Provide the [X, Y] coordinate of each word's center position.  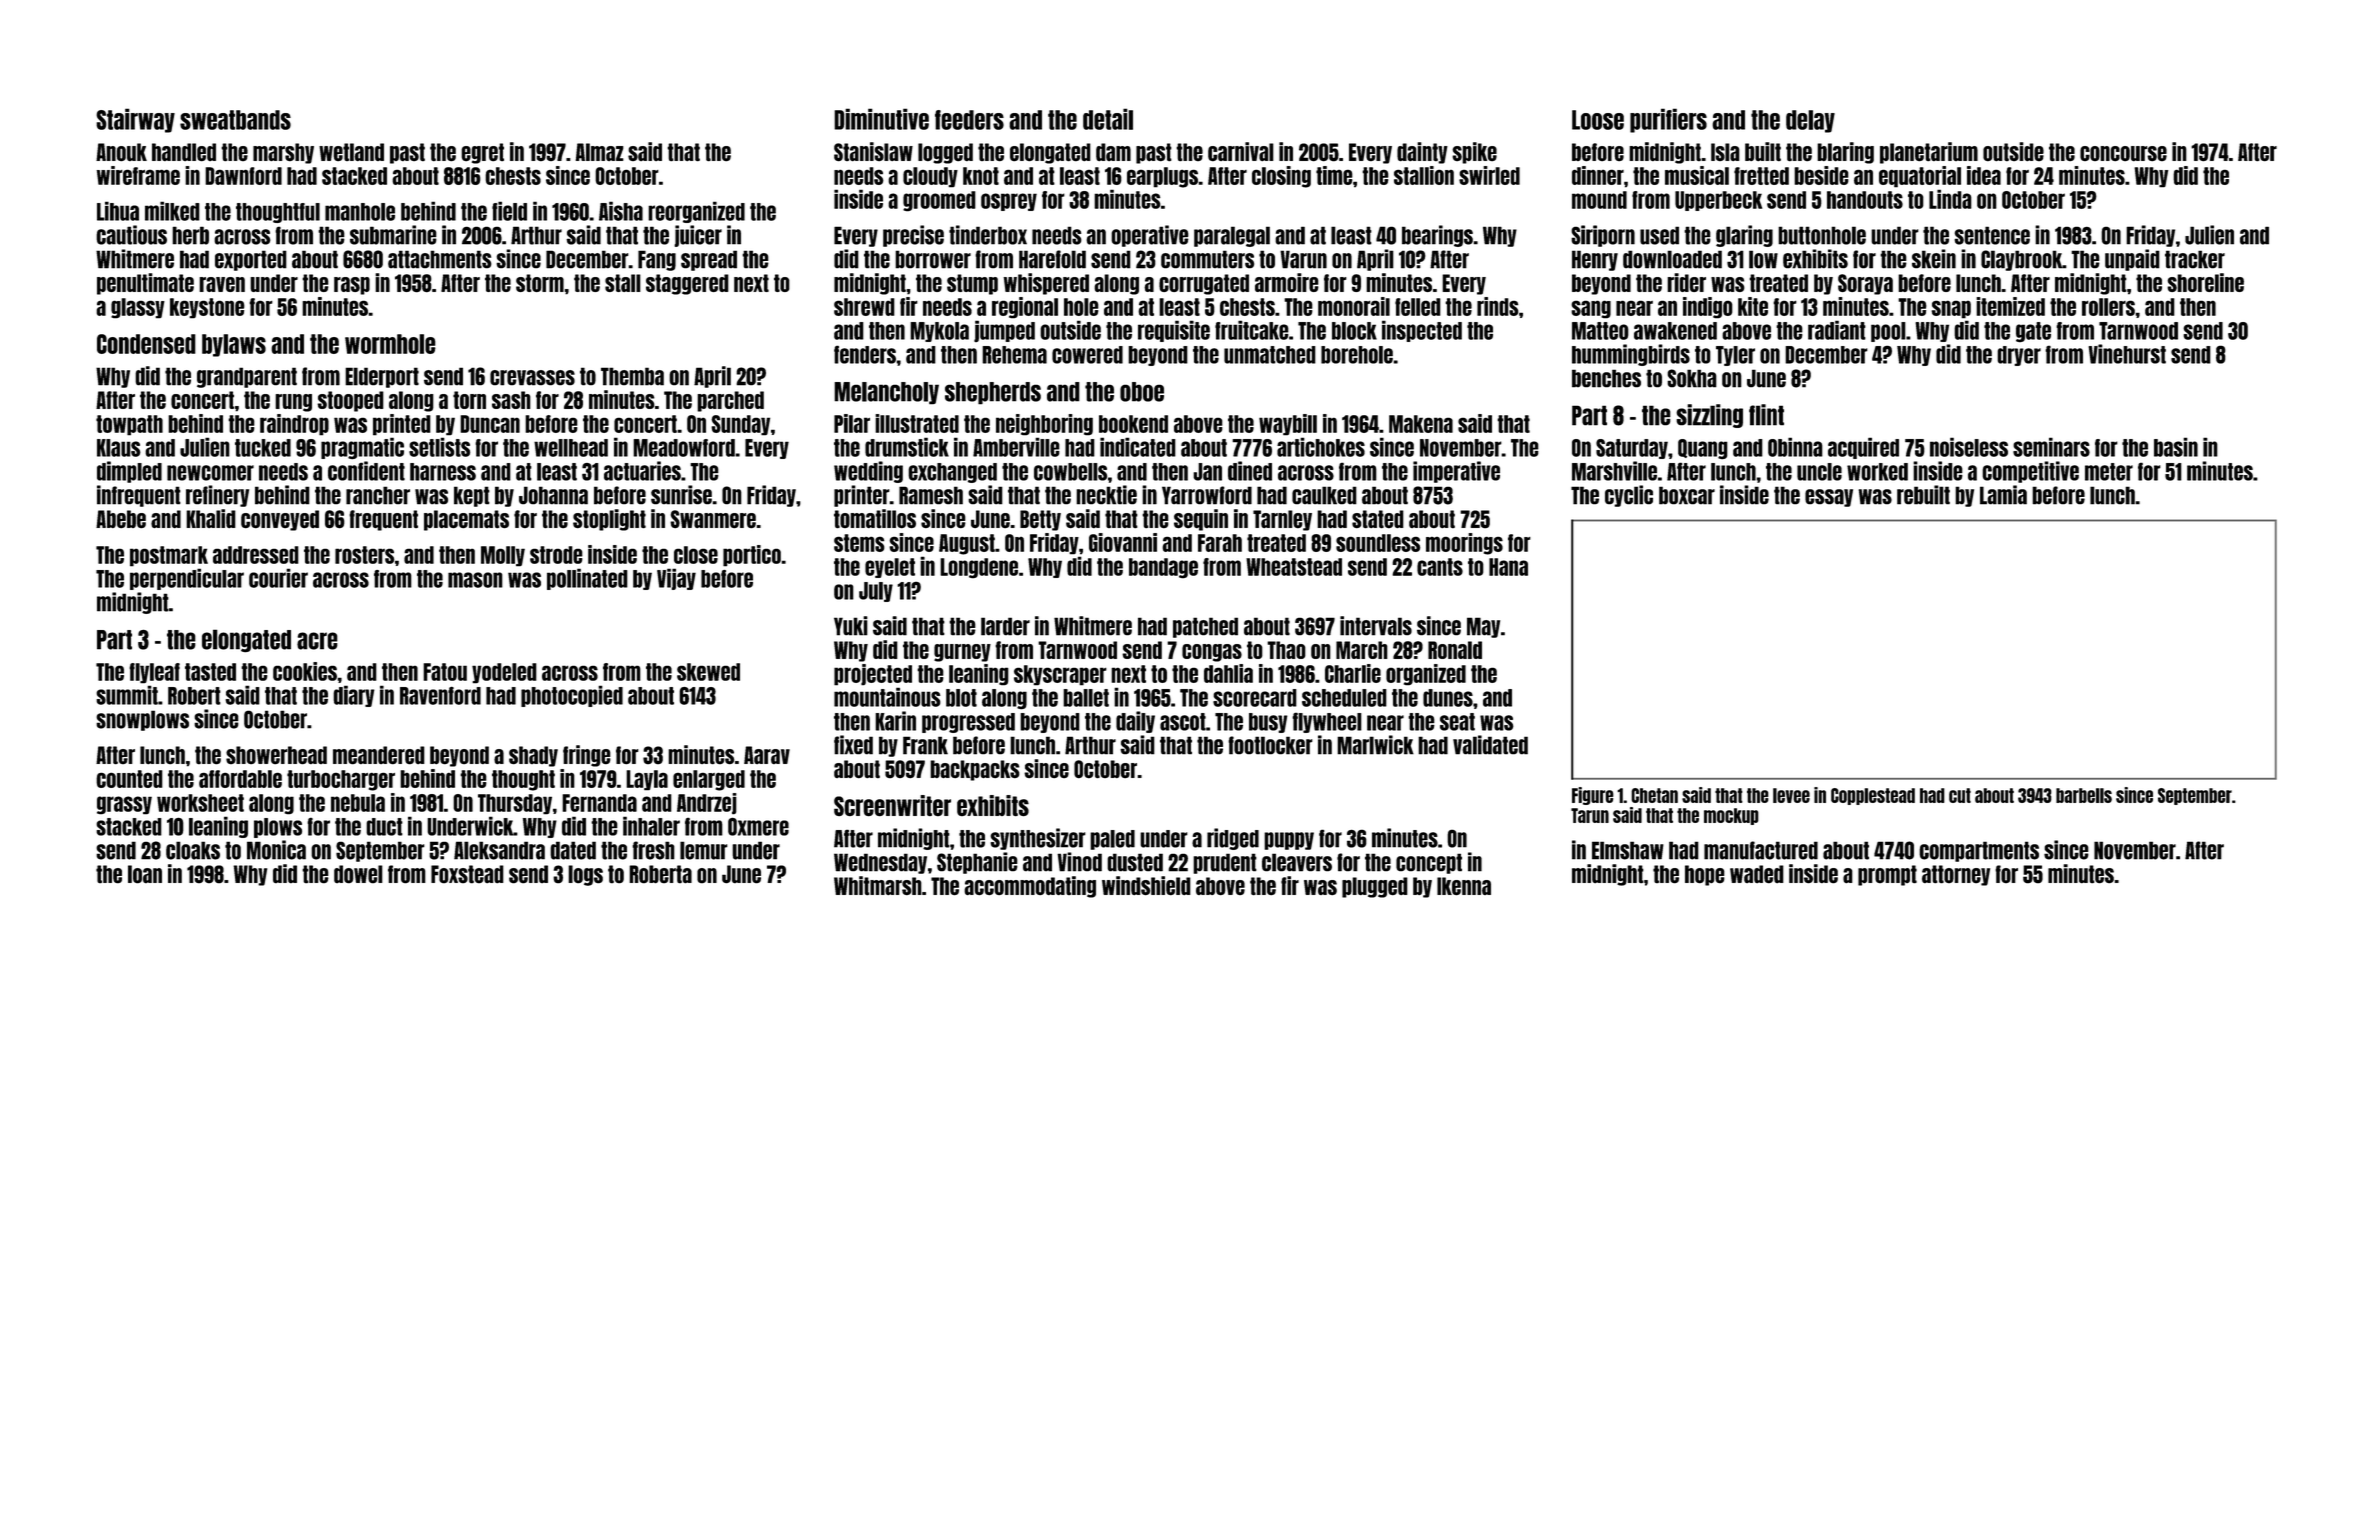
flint [1766, 415]
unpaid [2132, 260]
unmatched [1270, 355]
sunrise [681, 495]
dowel [358, 874]
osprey [1009, 202]
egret [482, 153]
